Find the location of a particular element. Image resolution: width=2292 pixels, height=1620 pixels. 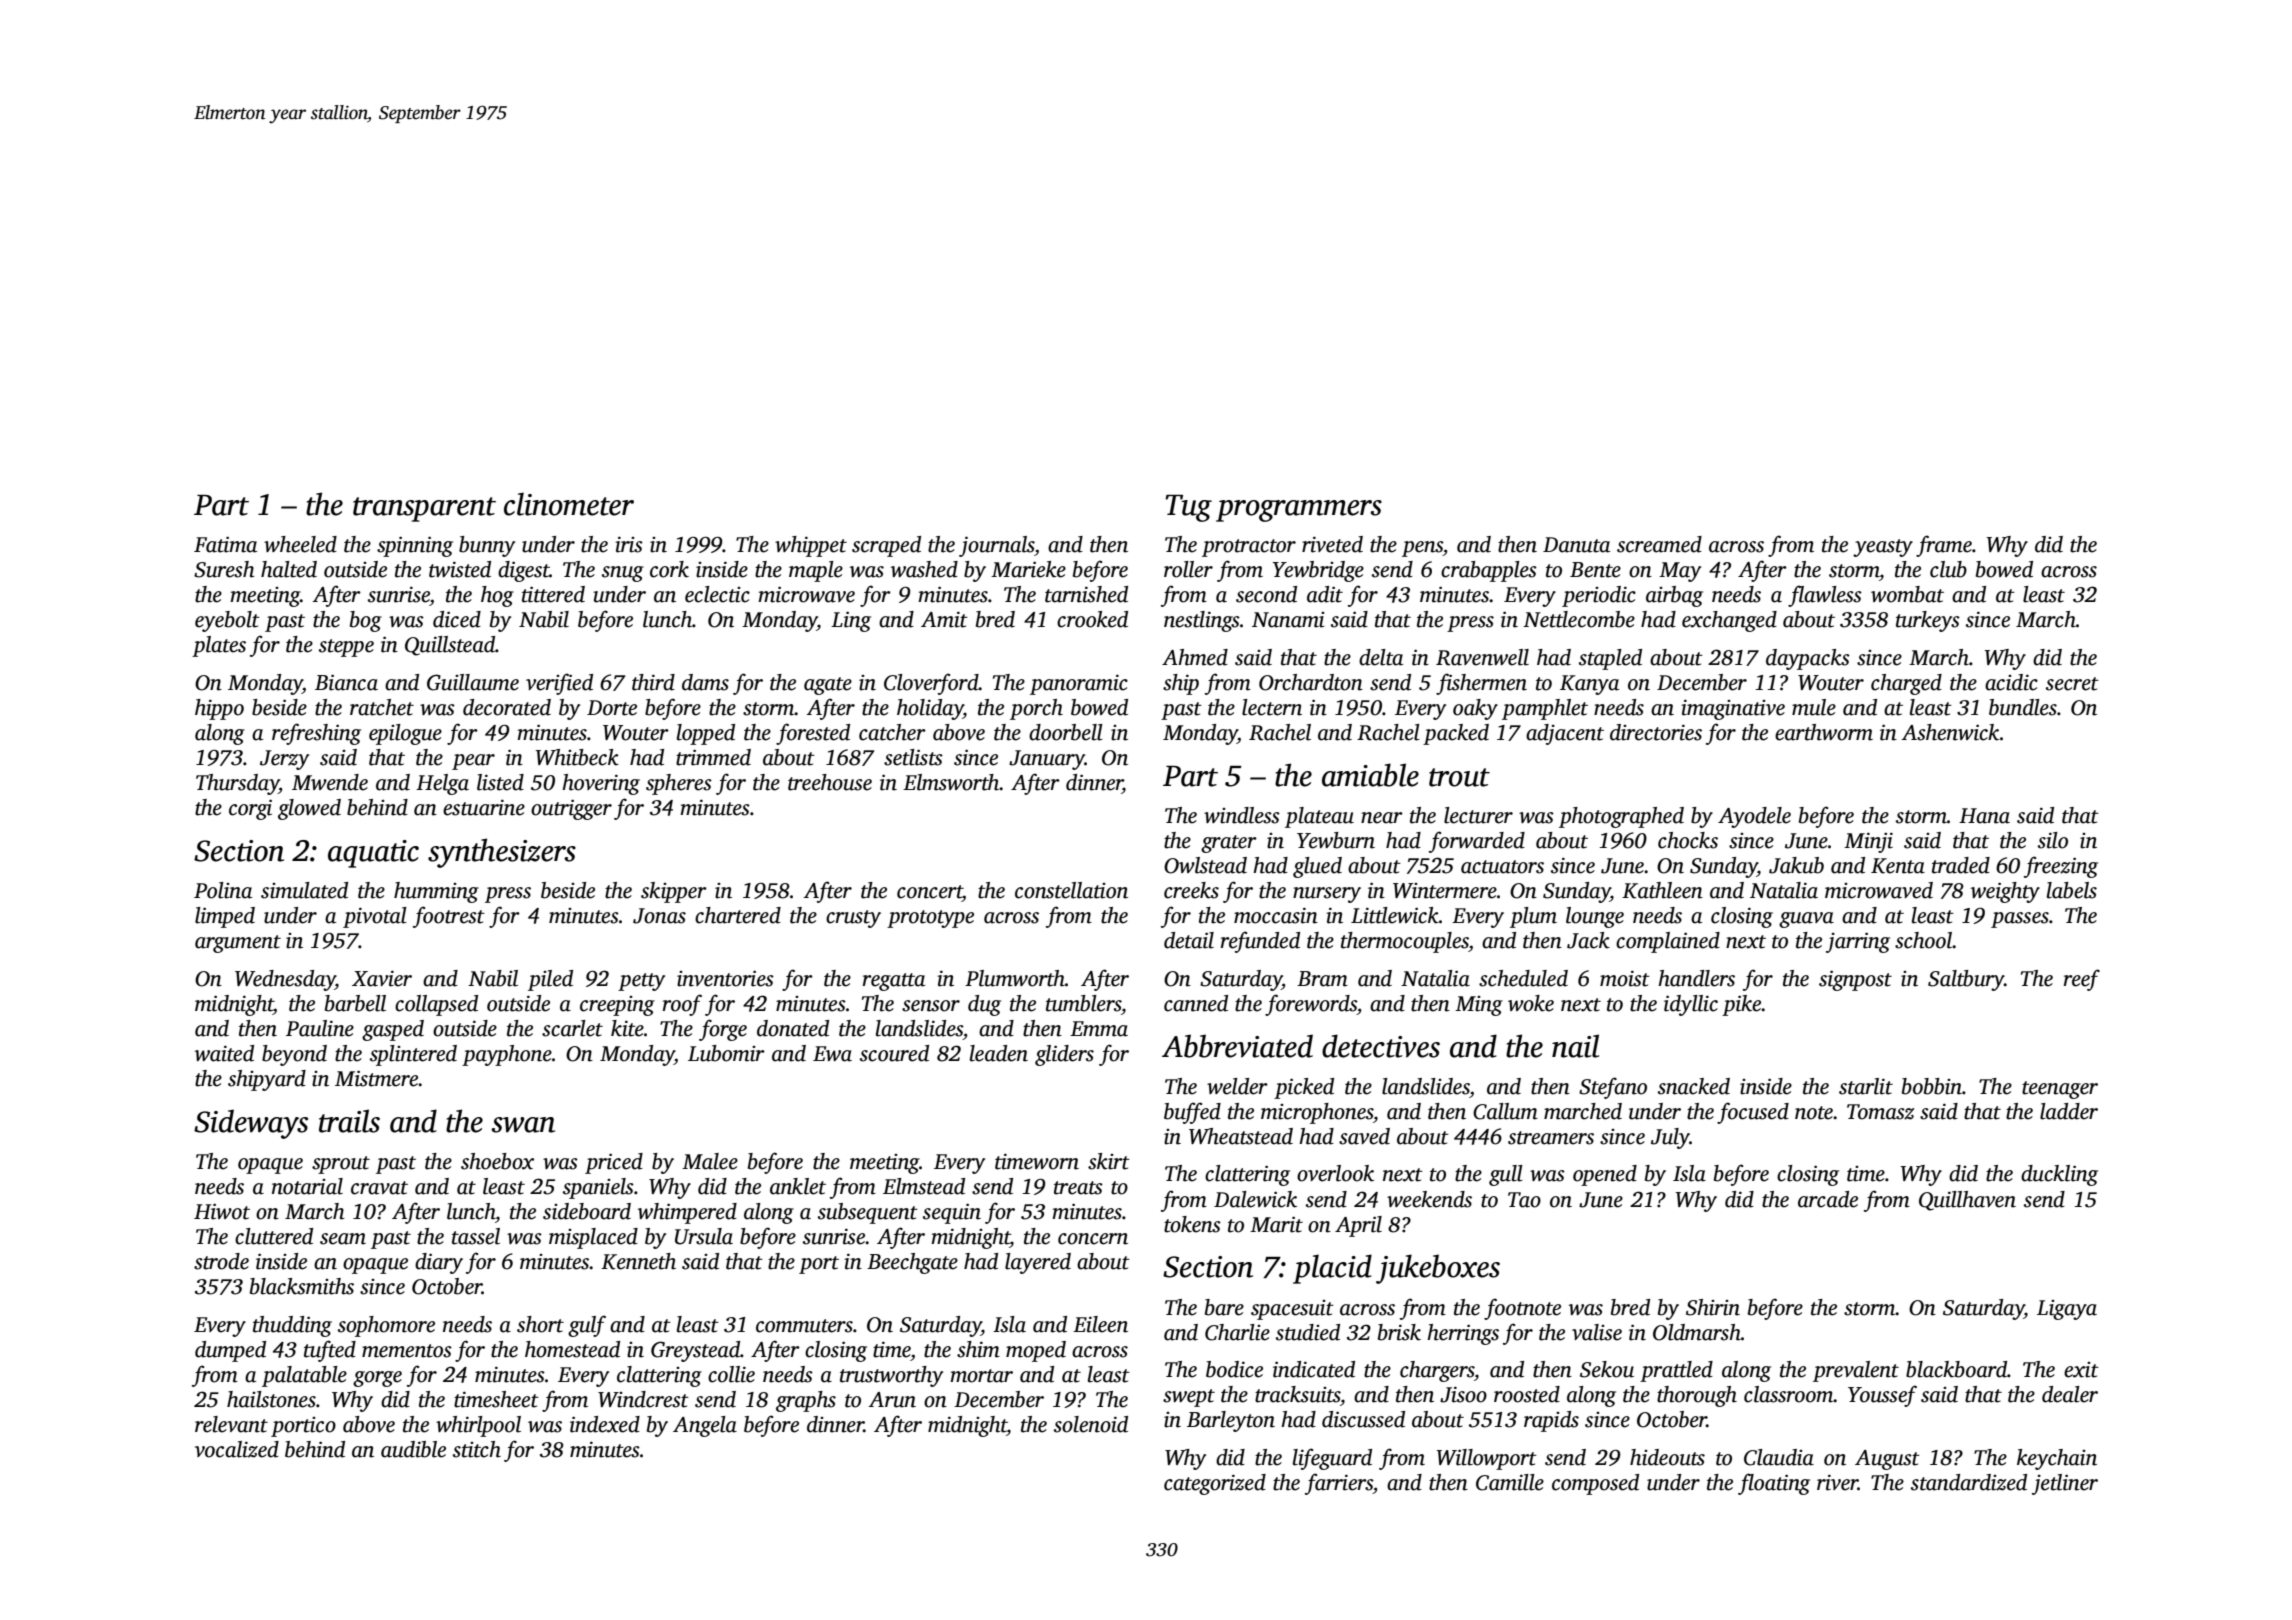

Fatima is located at coordinates (225, 544).
